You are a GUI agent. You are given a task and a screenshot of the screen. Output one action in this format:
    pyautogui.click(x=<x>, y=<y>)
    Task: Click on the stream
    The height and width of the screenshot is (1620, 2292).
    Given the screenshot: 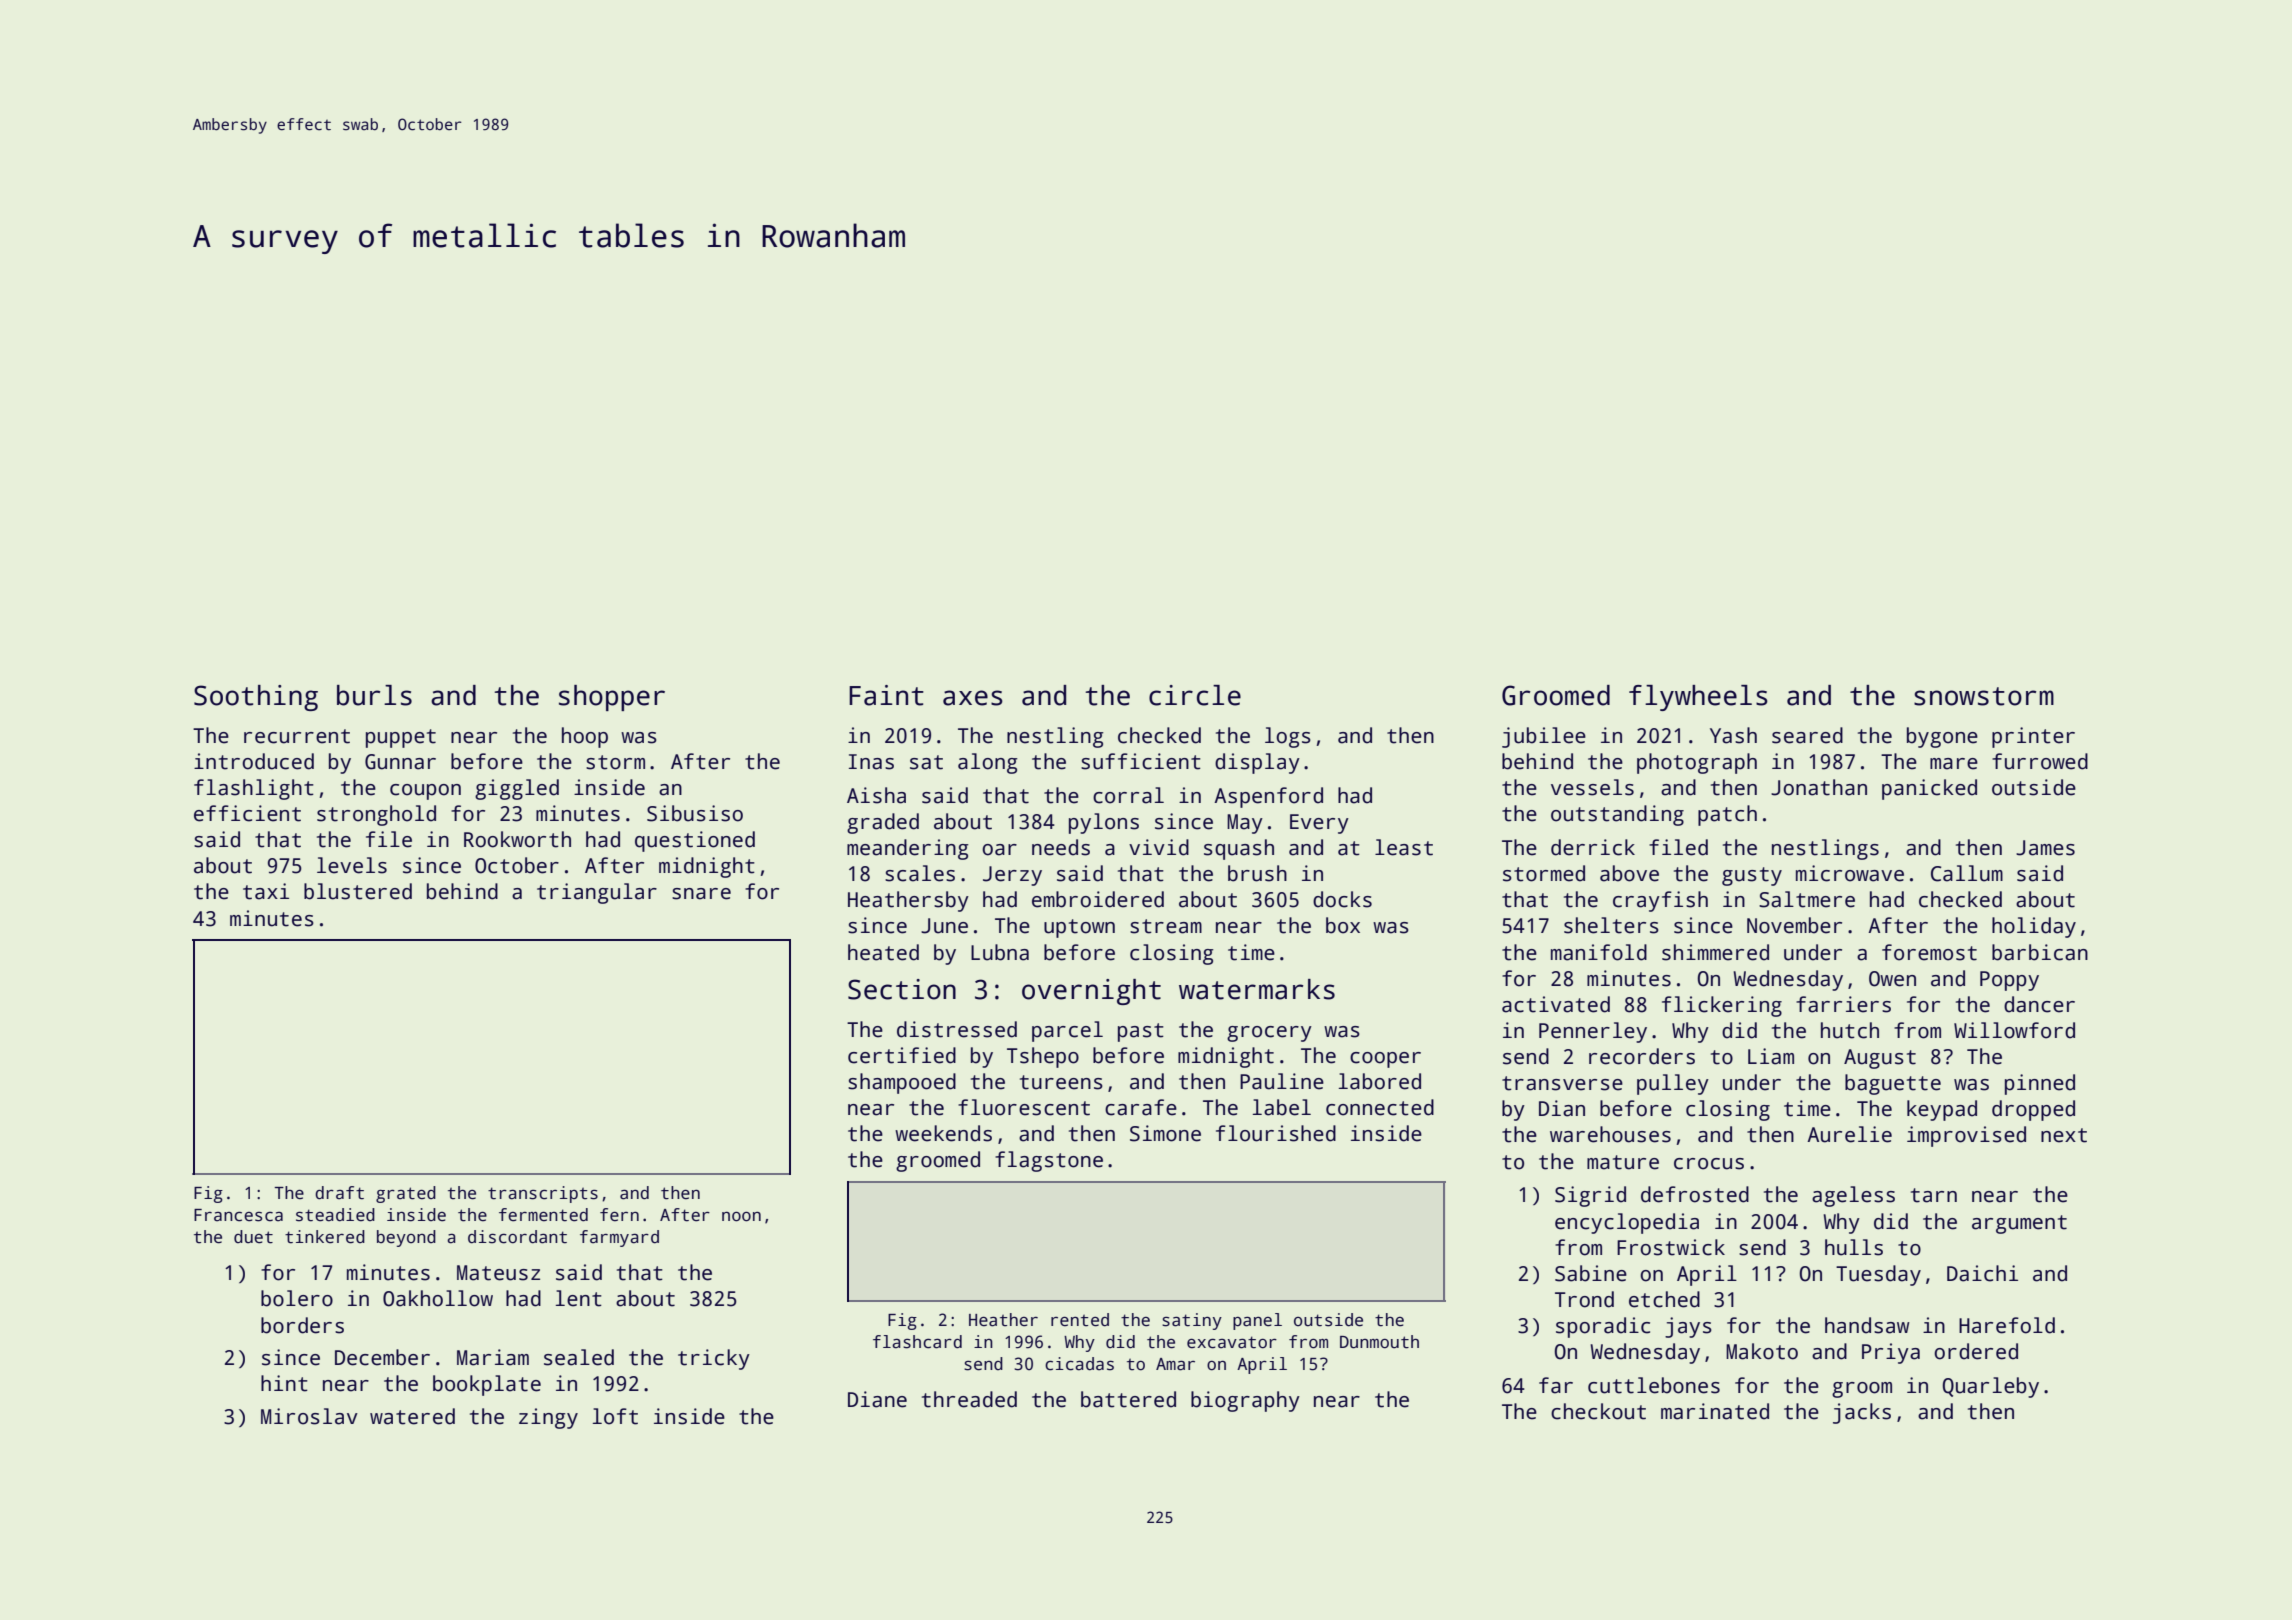 What is the action you would take?
    pyautogui.click(x=1166, y=926)
